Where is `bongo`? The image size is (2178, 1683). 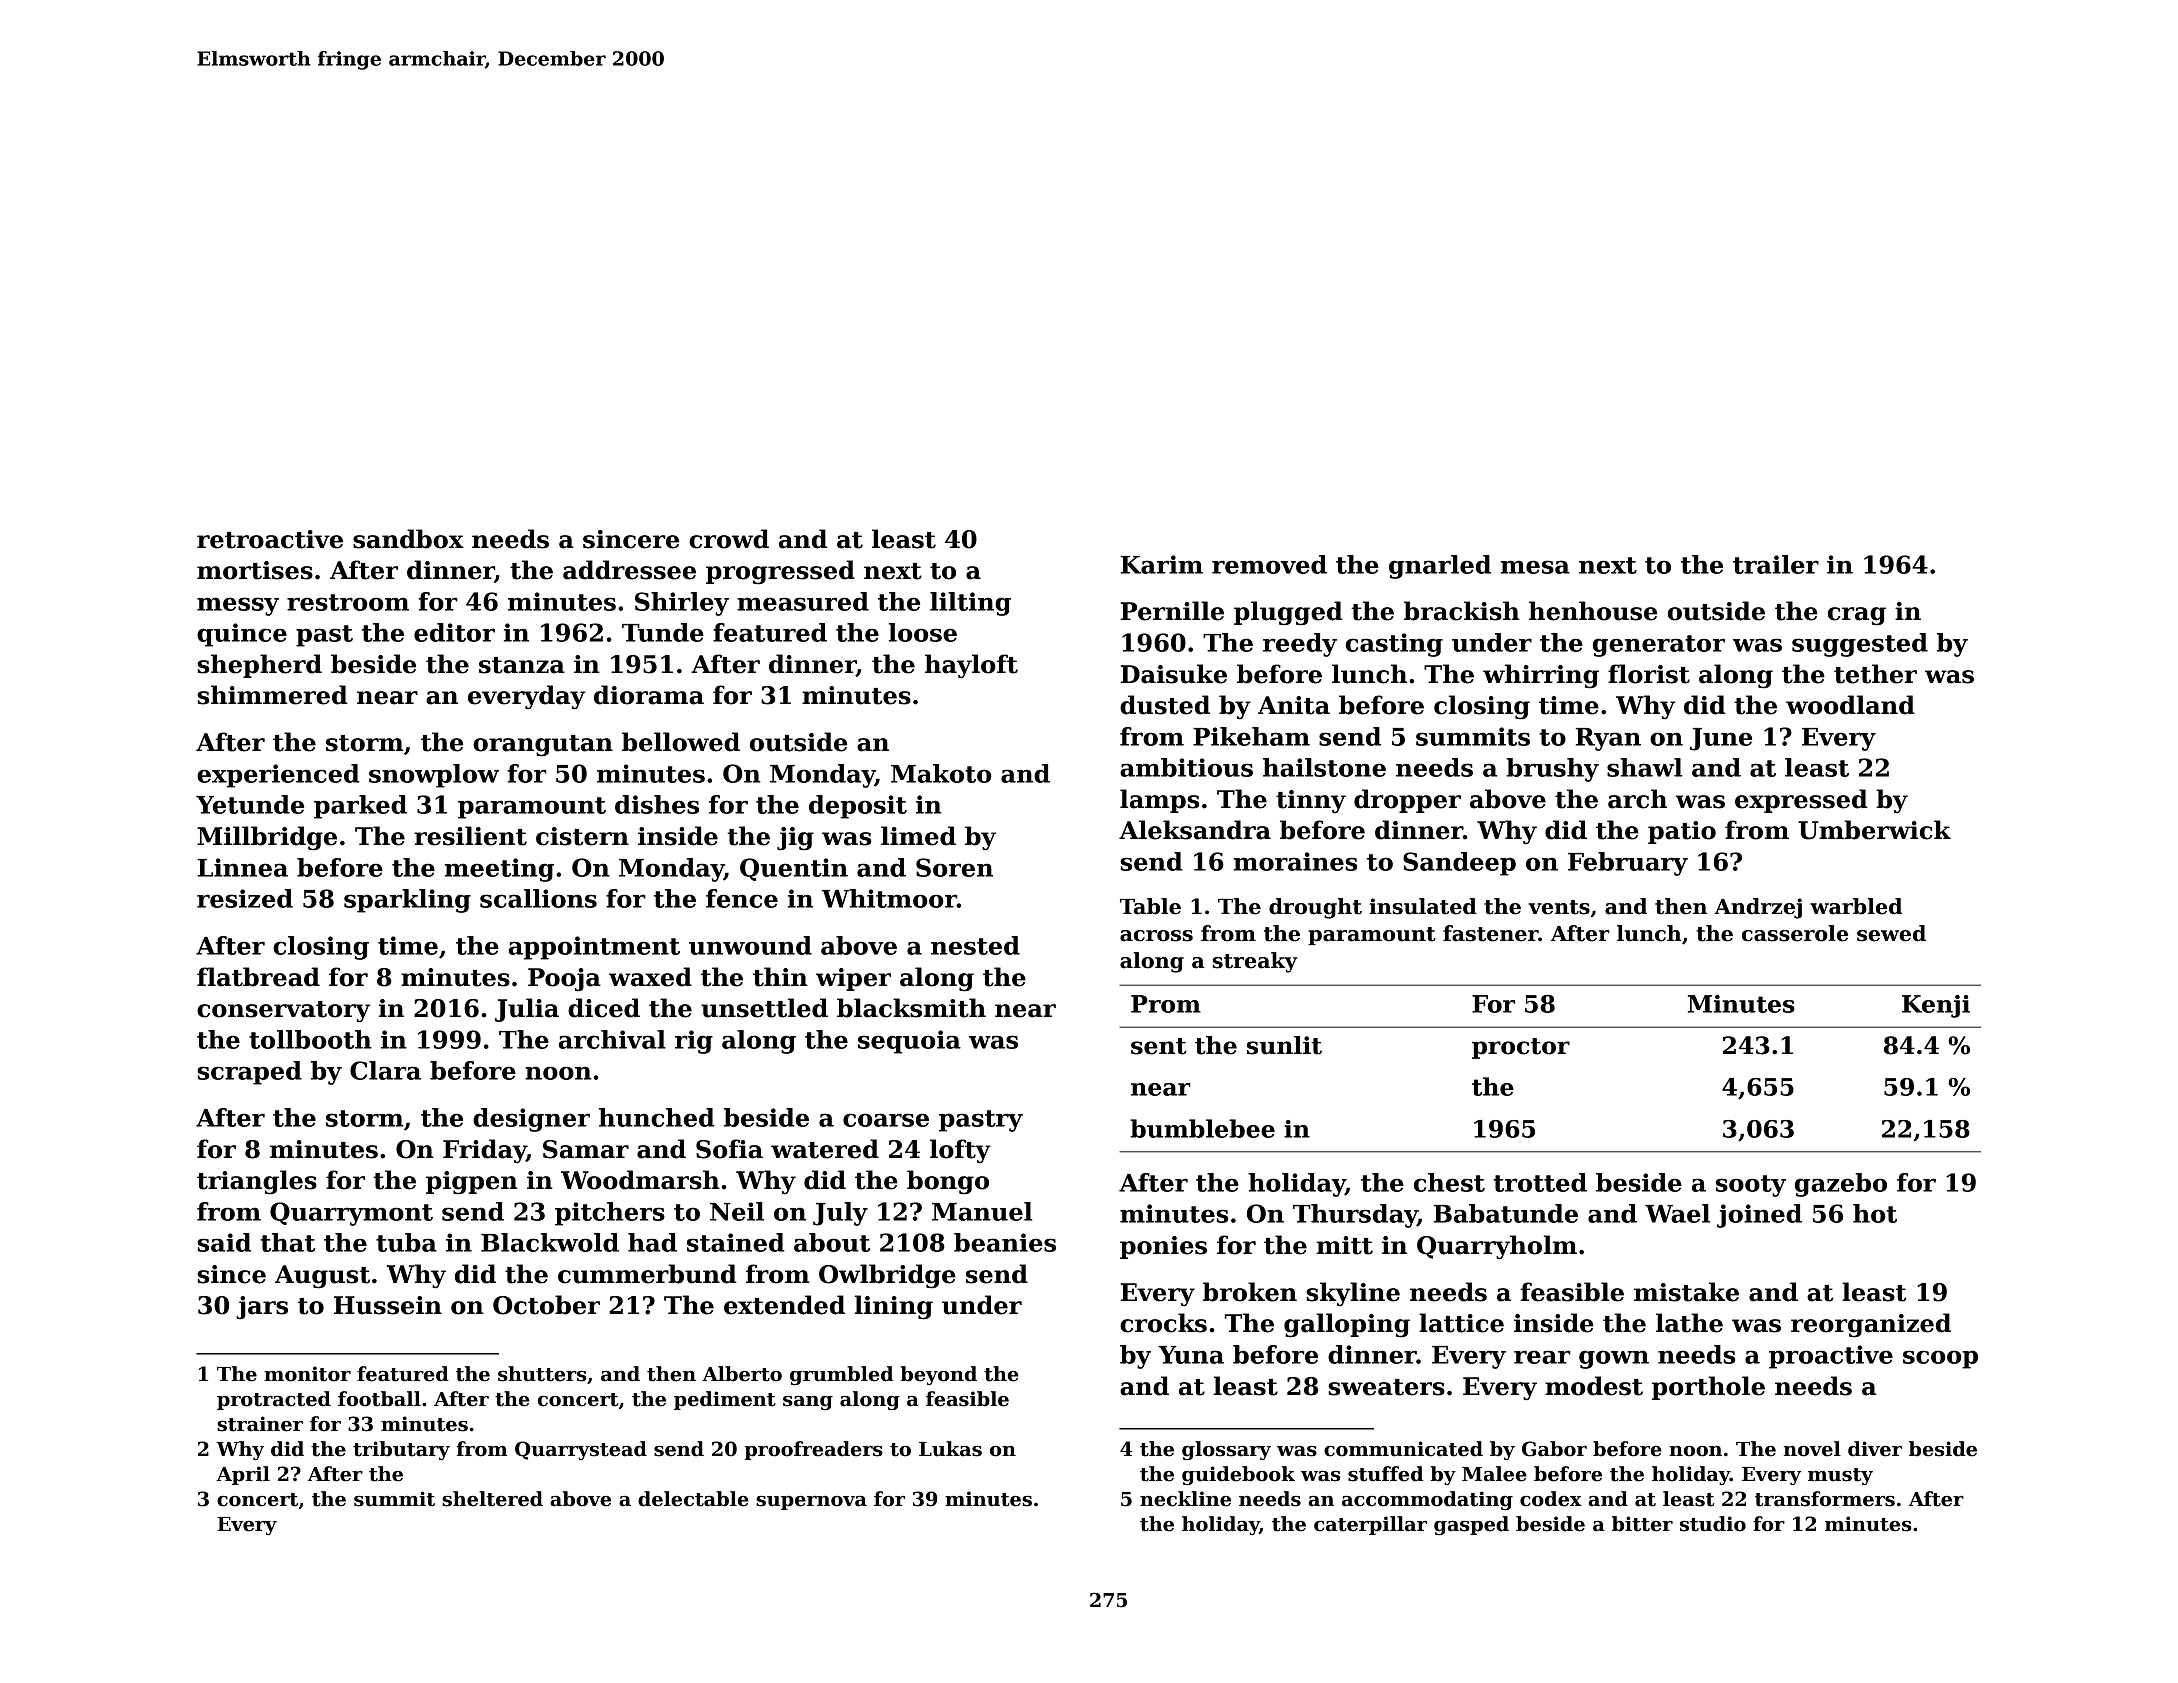 bongo is located at coordinates (948, 1182).
